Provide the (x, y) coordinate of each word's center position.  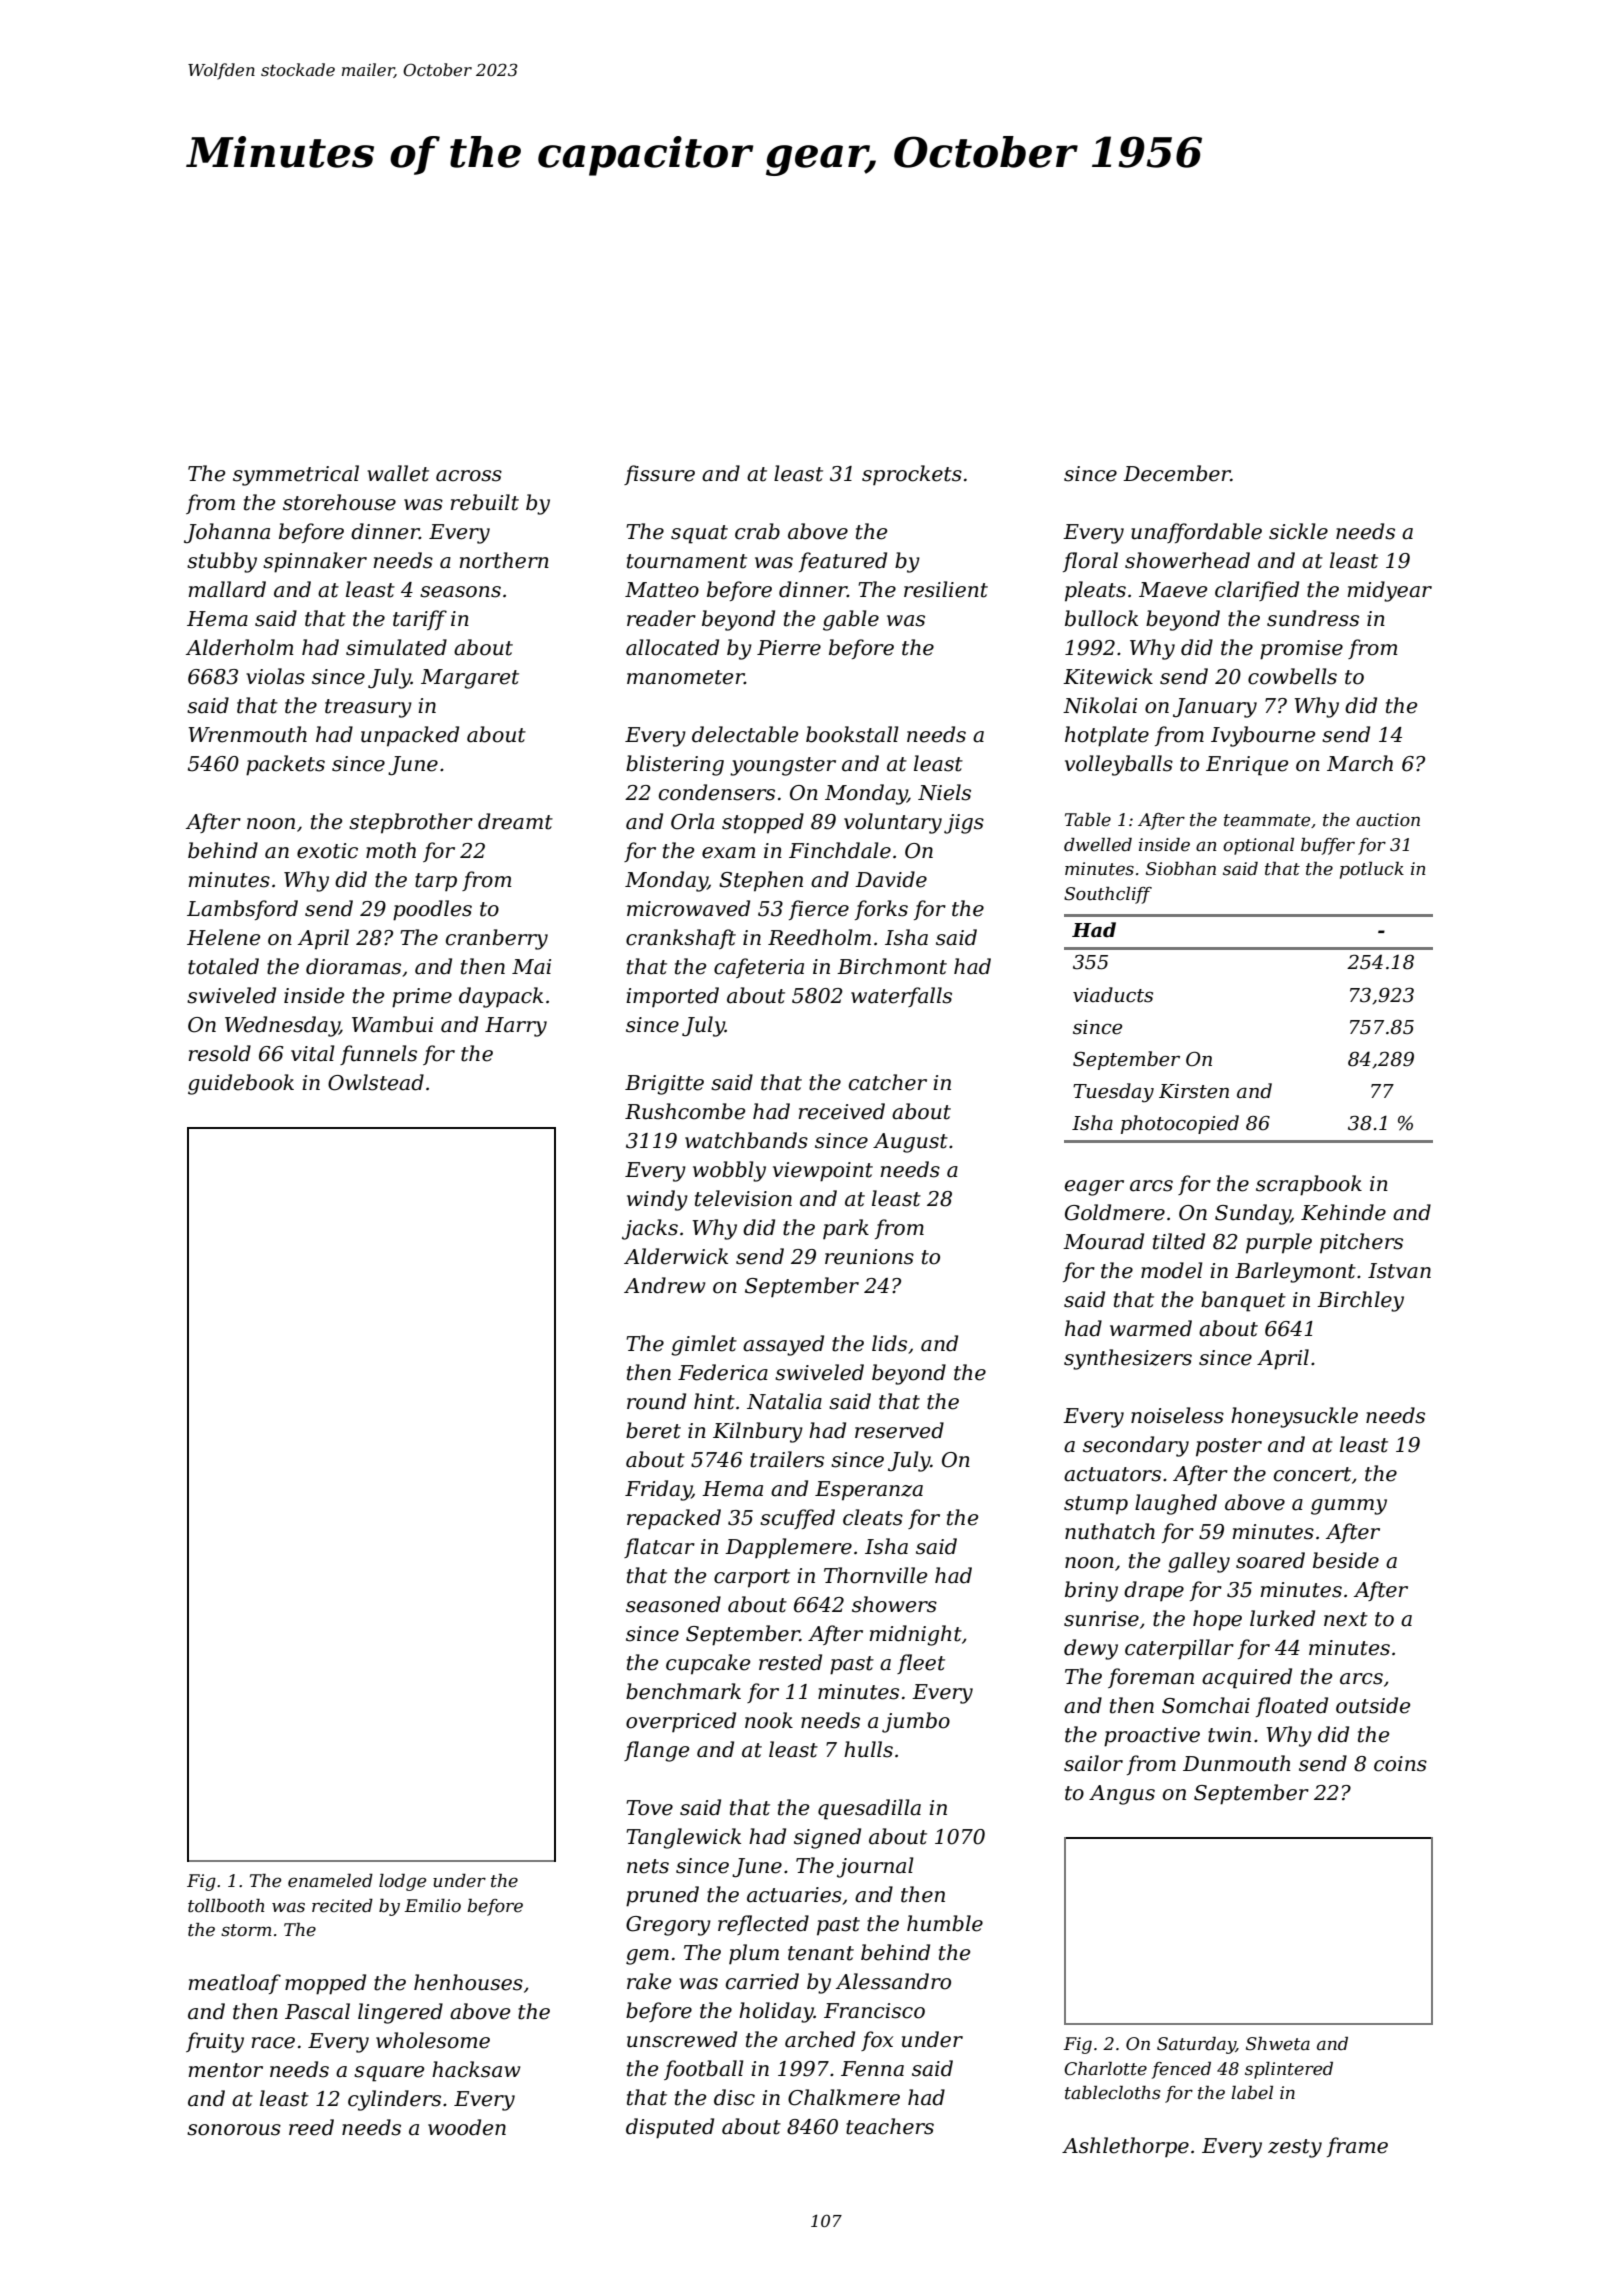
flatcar (659, 1548)
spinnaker (315, 562)
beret (653, 1430)
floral (1090, 562)
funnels (378, 1055)
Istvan (1399, 1271)
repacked (674, 1519)
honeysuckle (1294, 1417)
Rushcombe (685, 1111)
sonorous (234, 2130)
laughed (1176, 1504)
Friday (658, 1490)
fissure (659, 475)
